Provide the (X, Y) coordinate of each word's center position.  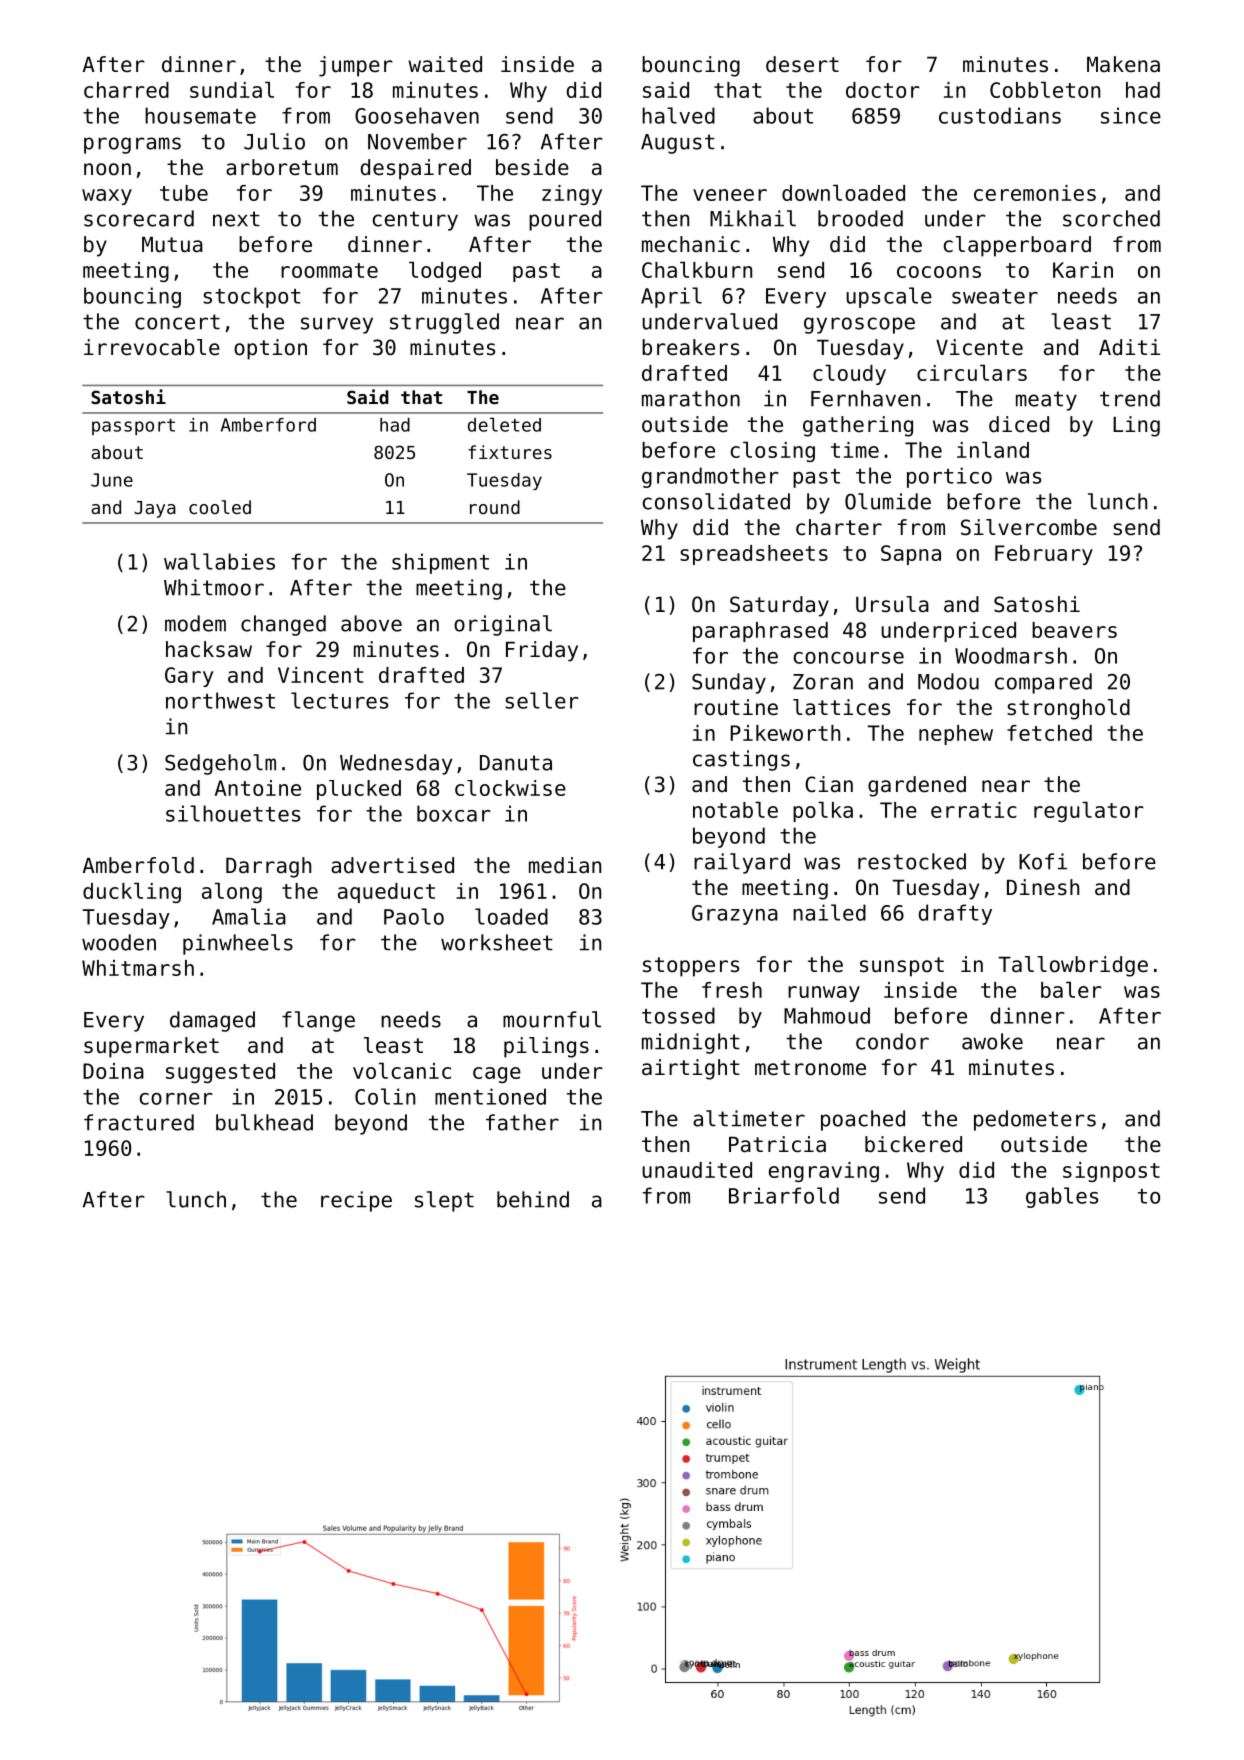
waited (445, 64)
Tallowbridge (1073, 966)
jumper (356, 66)
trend (1130, 398)
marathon (691, 398)
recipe (356, 1201)
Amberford (268, 425)
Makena (1123, 64)
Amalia (249, 916)
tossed (678, 1015)
